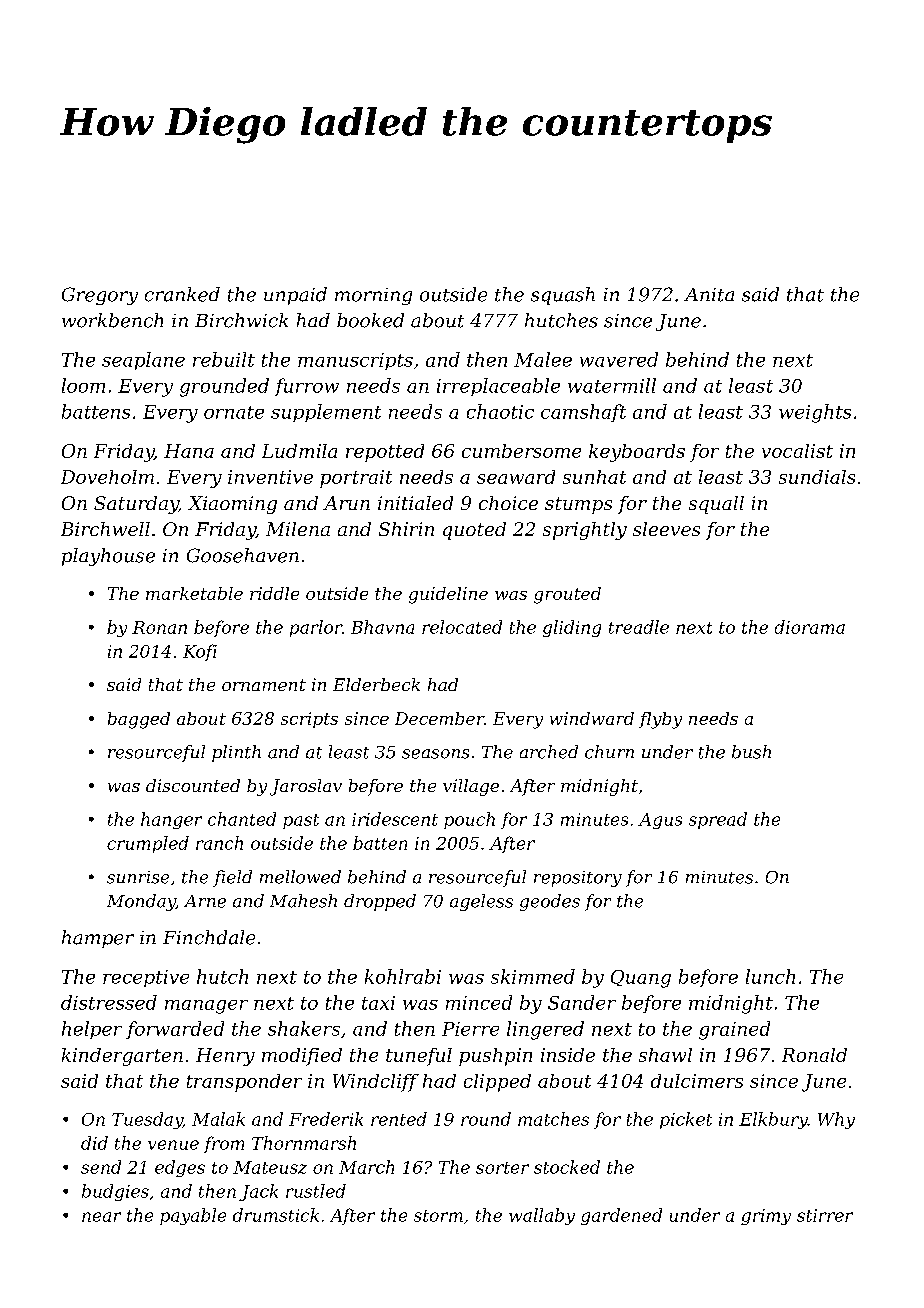  I want to click on Doveholm, so click(107, 477).
